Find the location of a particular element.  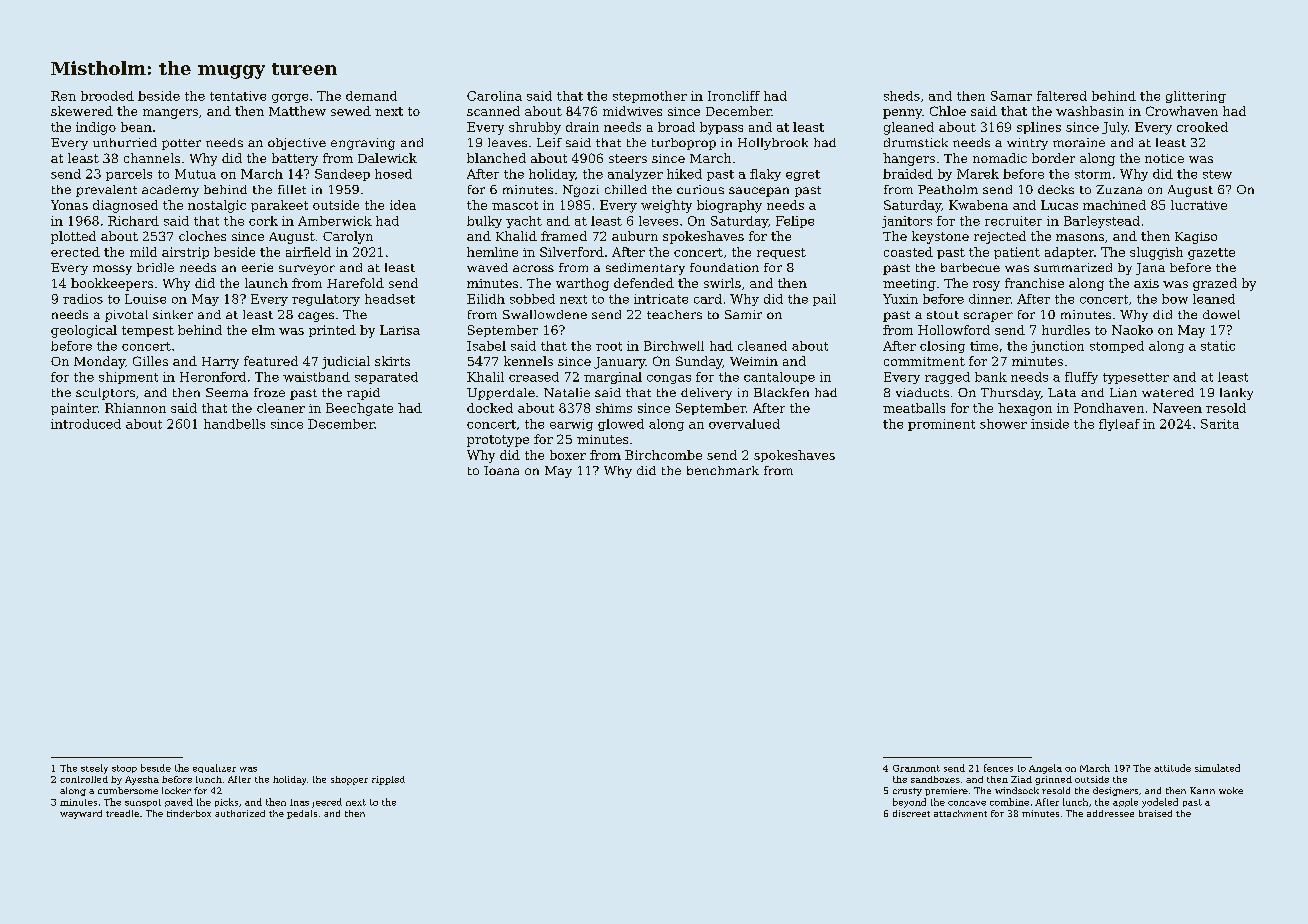

egret is located at coordinates (803, 175).
